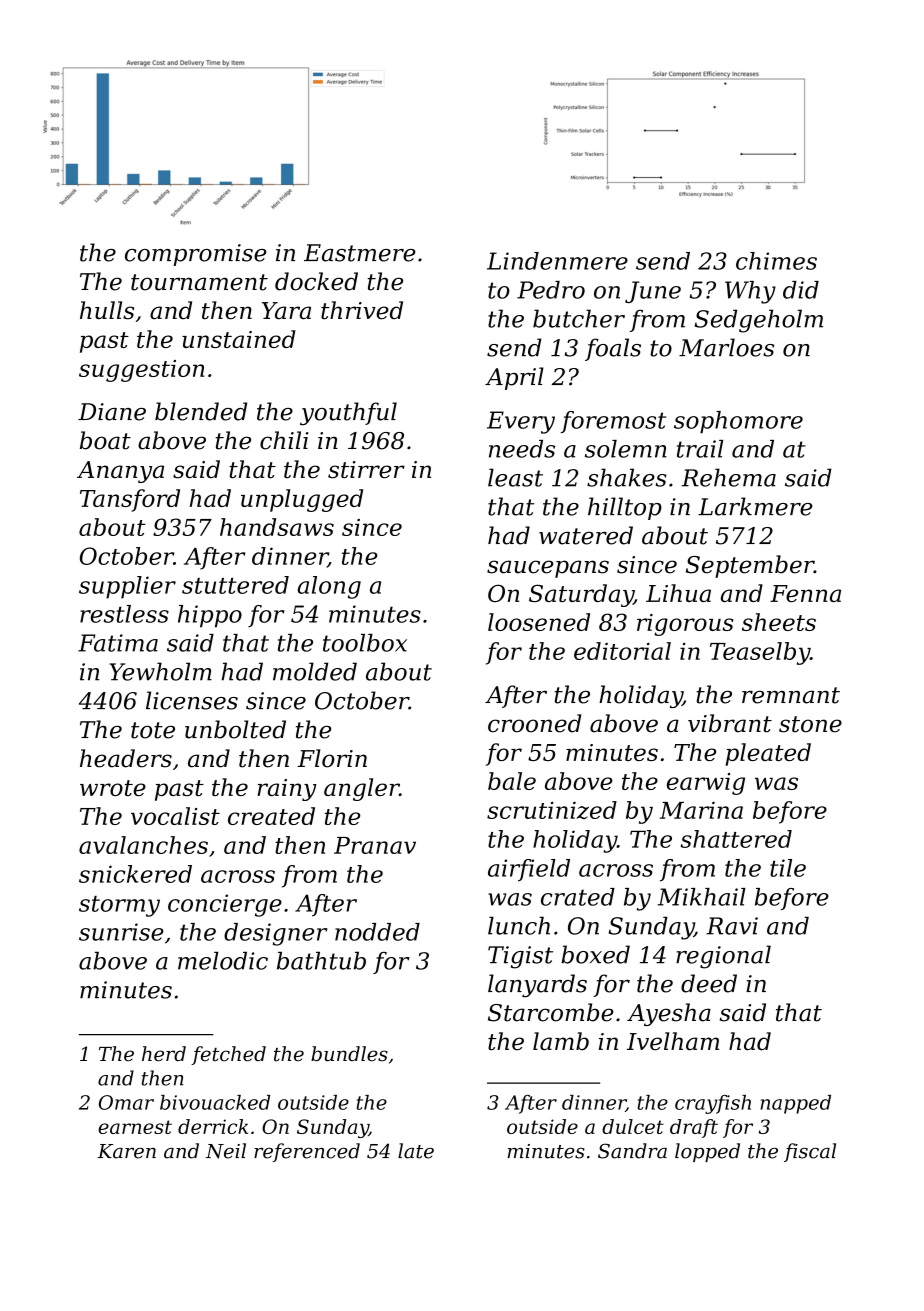  What do you see at coordinates (195, 255) in the page?
I see `compromise` at bounding box center [195, 255].
